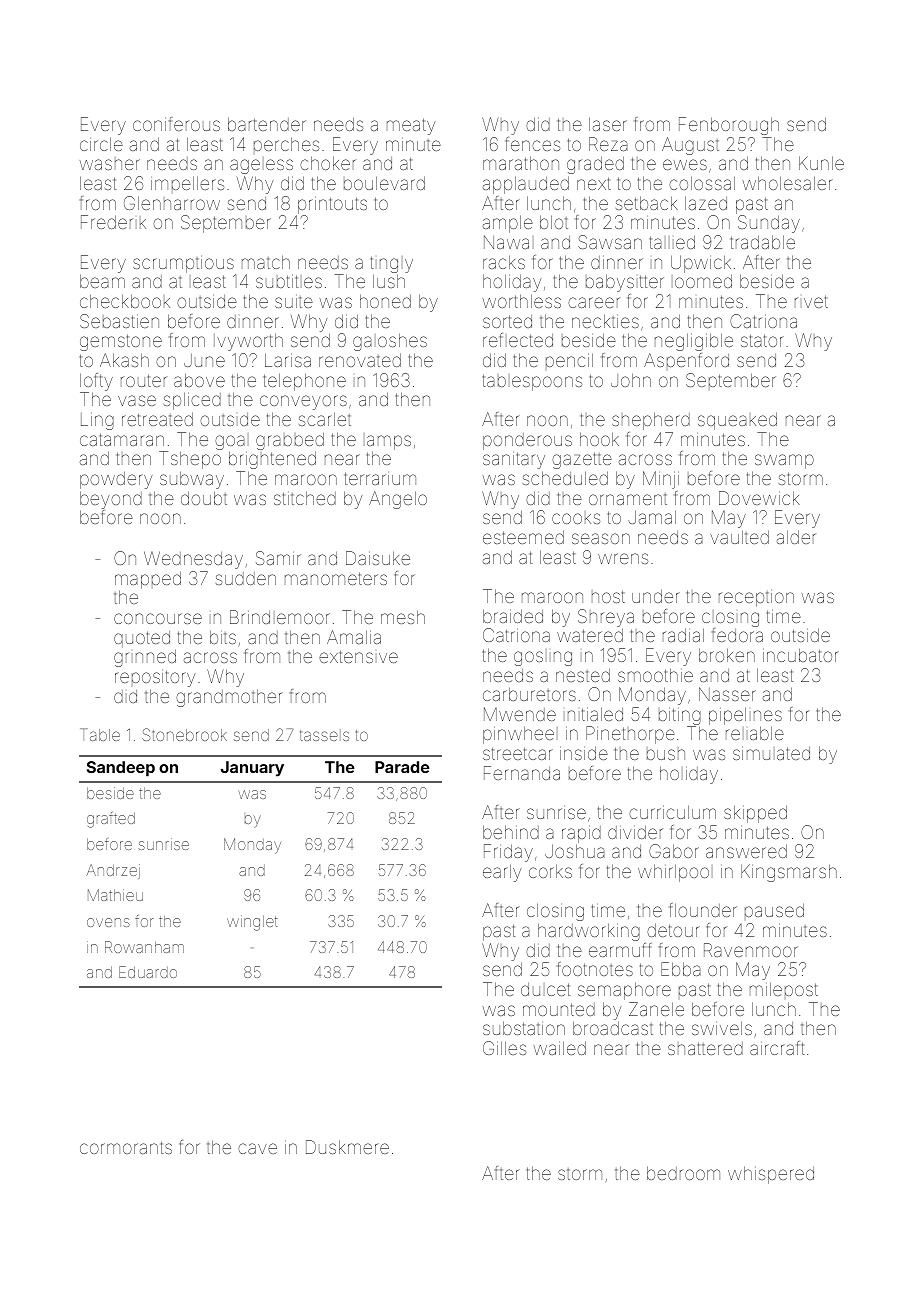 The width and height of the screenshot is (924, 1311). What do you see at coordinates (801, 655) in the screenshot?
I see `incubator` at bounding box center [801, 655].
